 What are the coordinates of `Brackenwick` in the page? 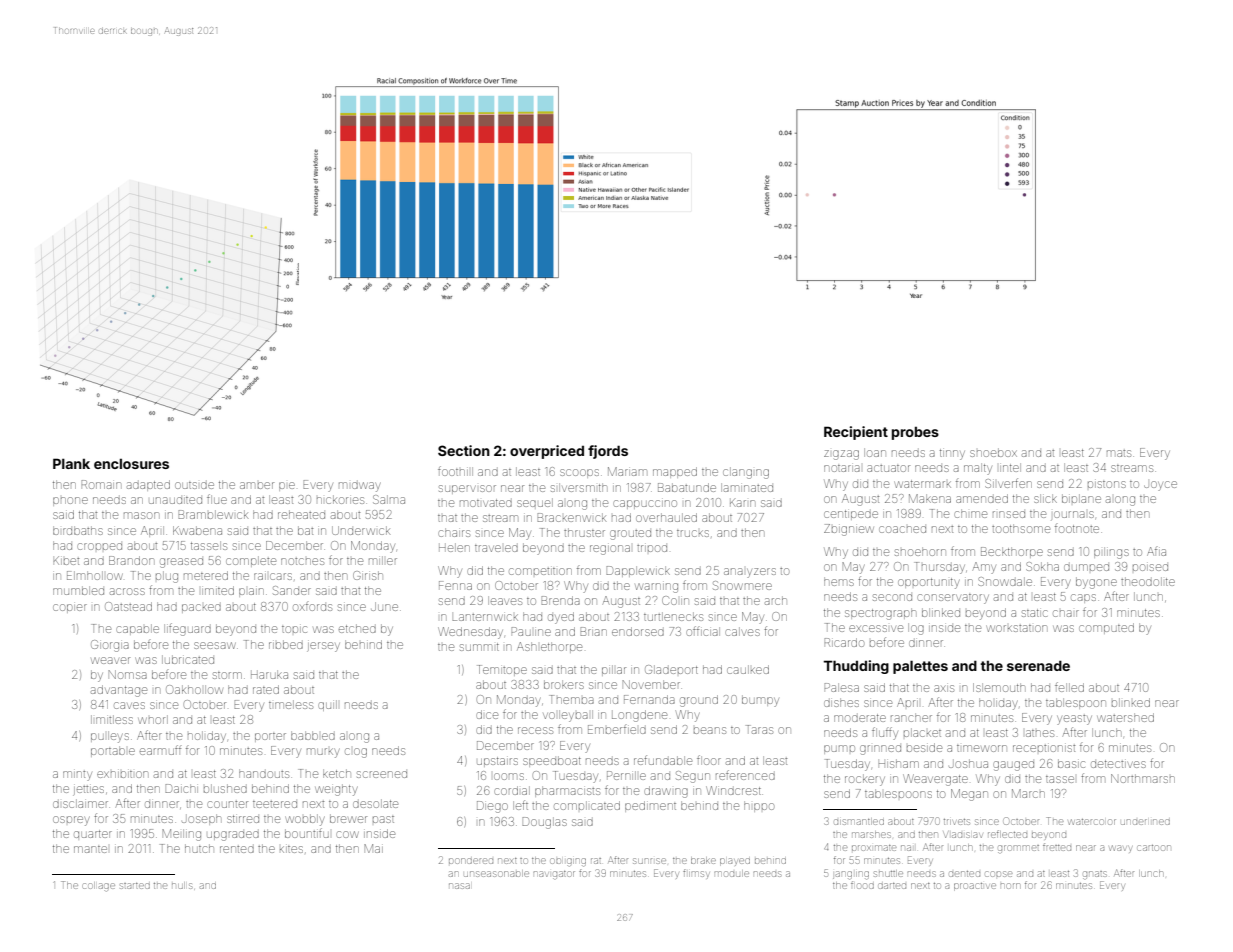 It's located at (572, 517).
